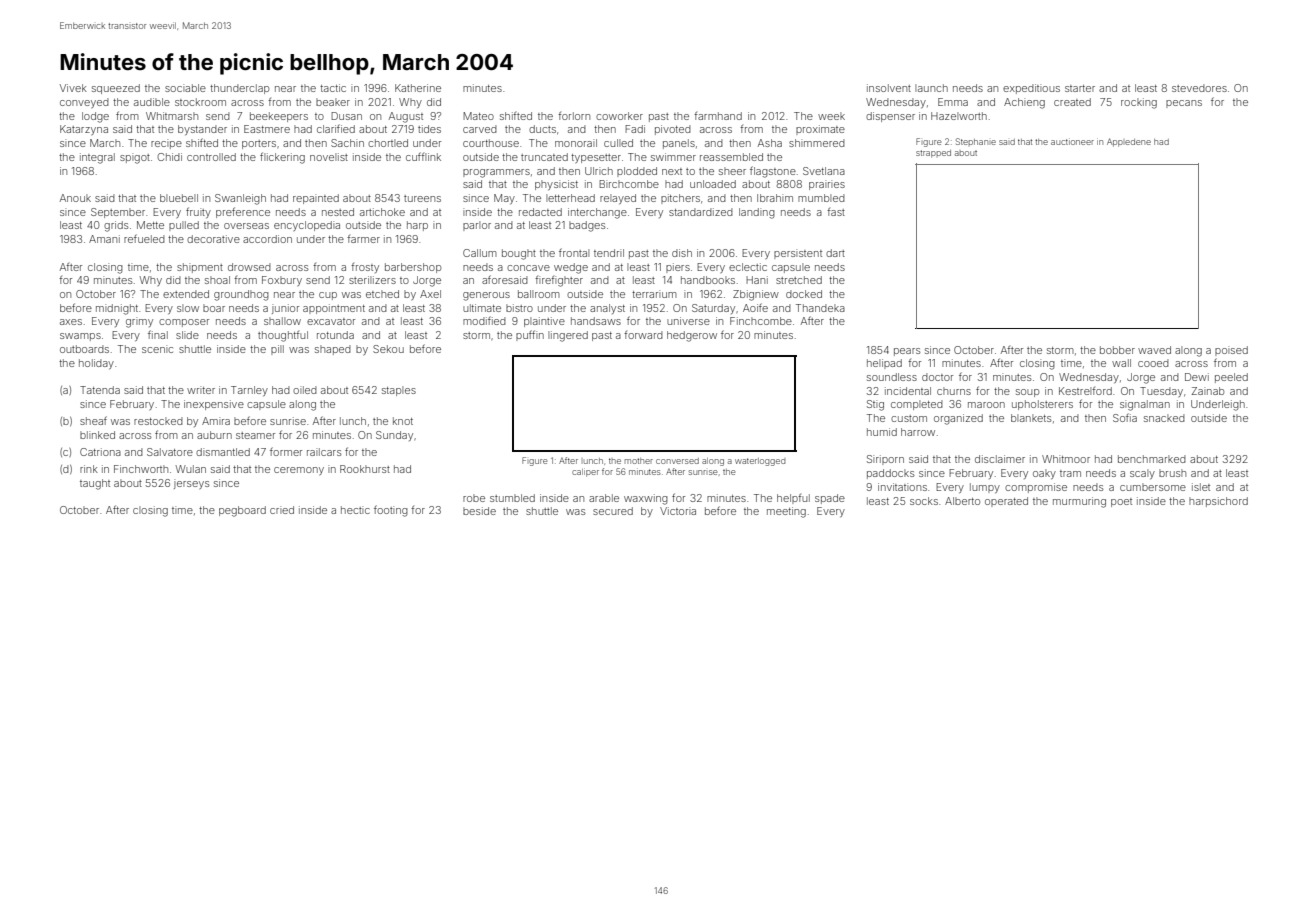 The image size is (1308, 924). Describe the element at coordinates (100, 390) in the screenshot. I see `Tatenda` at that location.
